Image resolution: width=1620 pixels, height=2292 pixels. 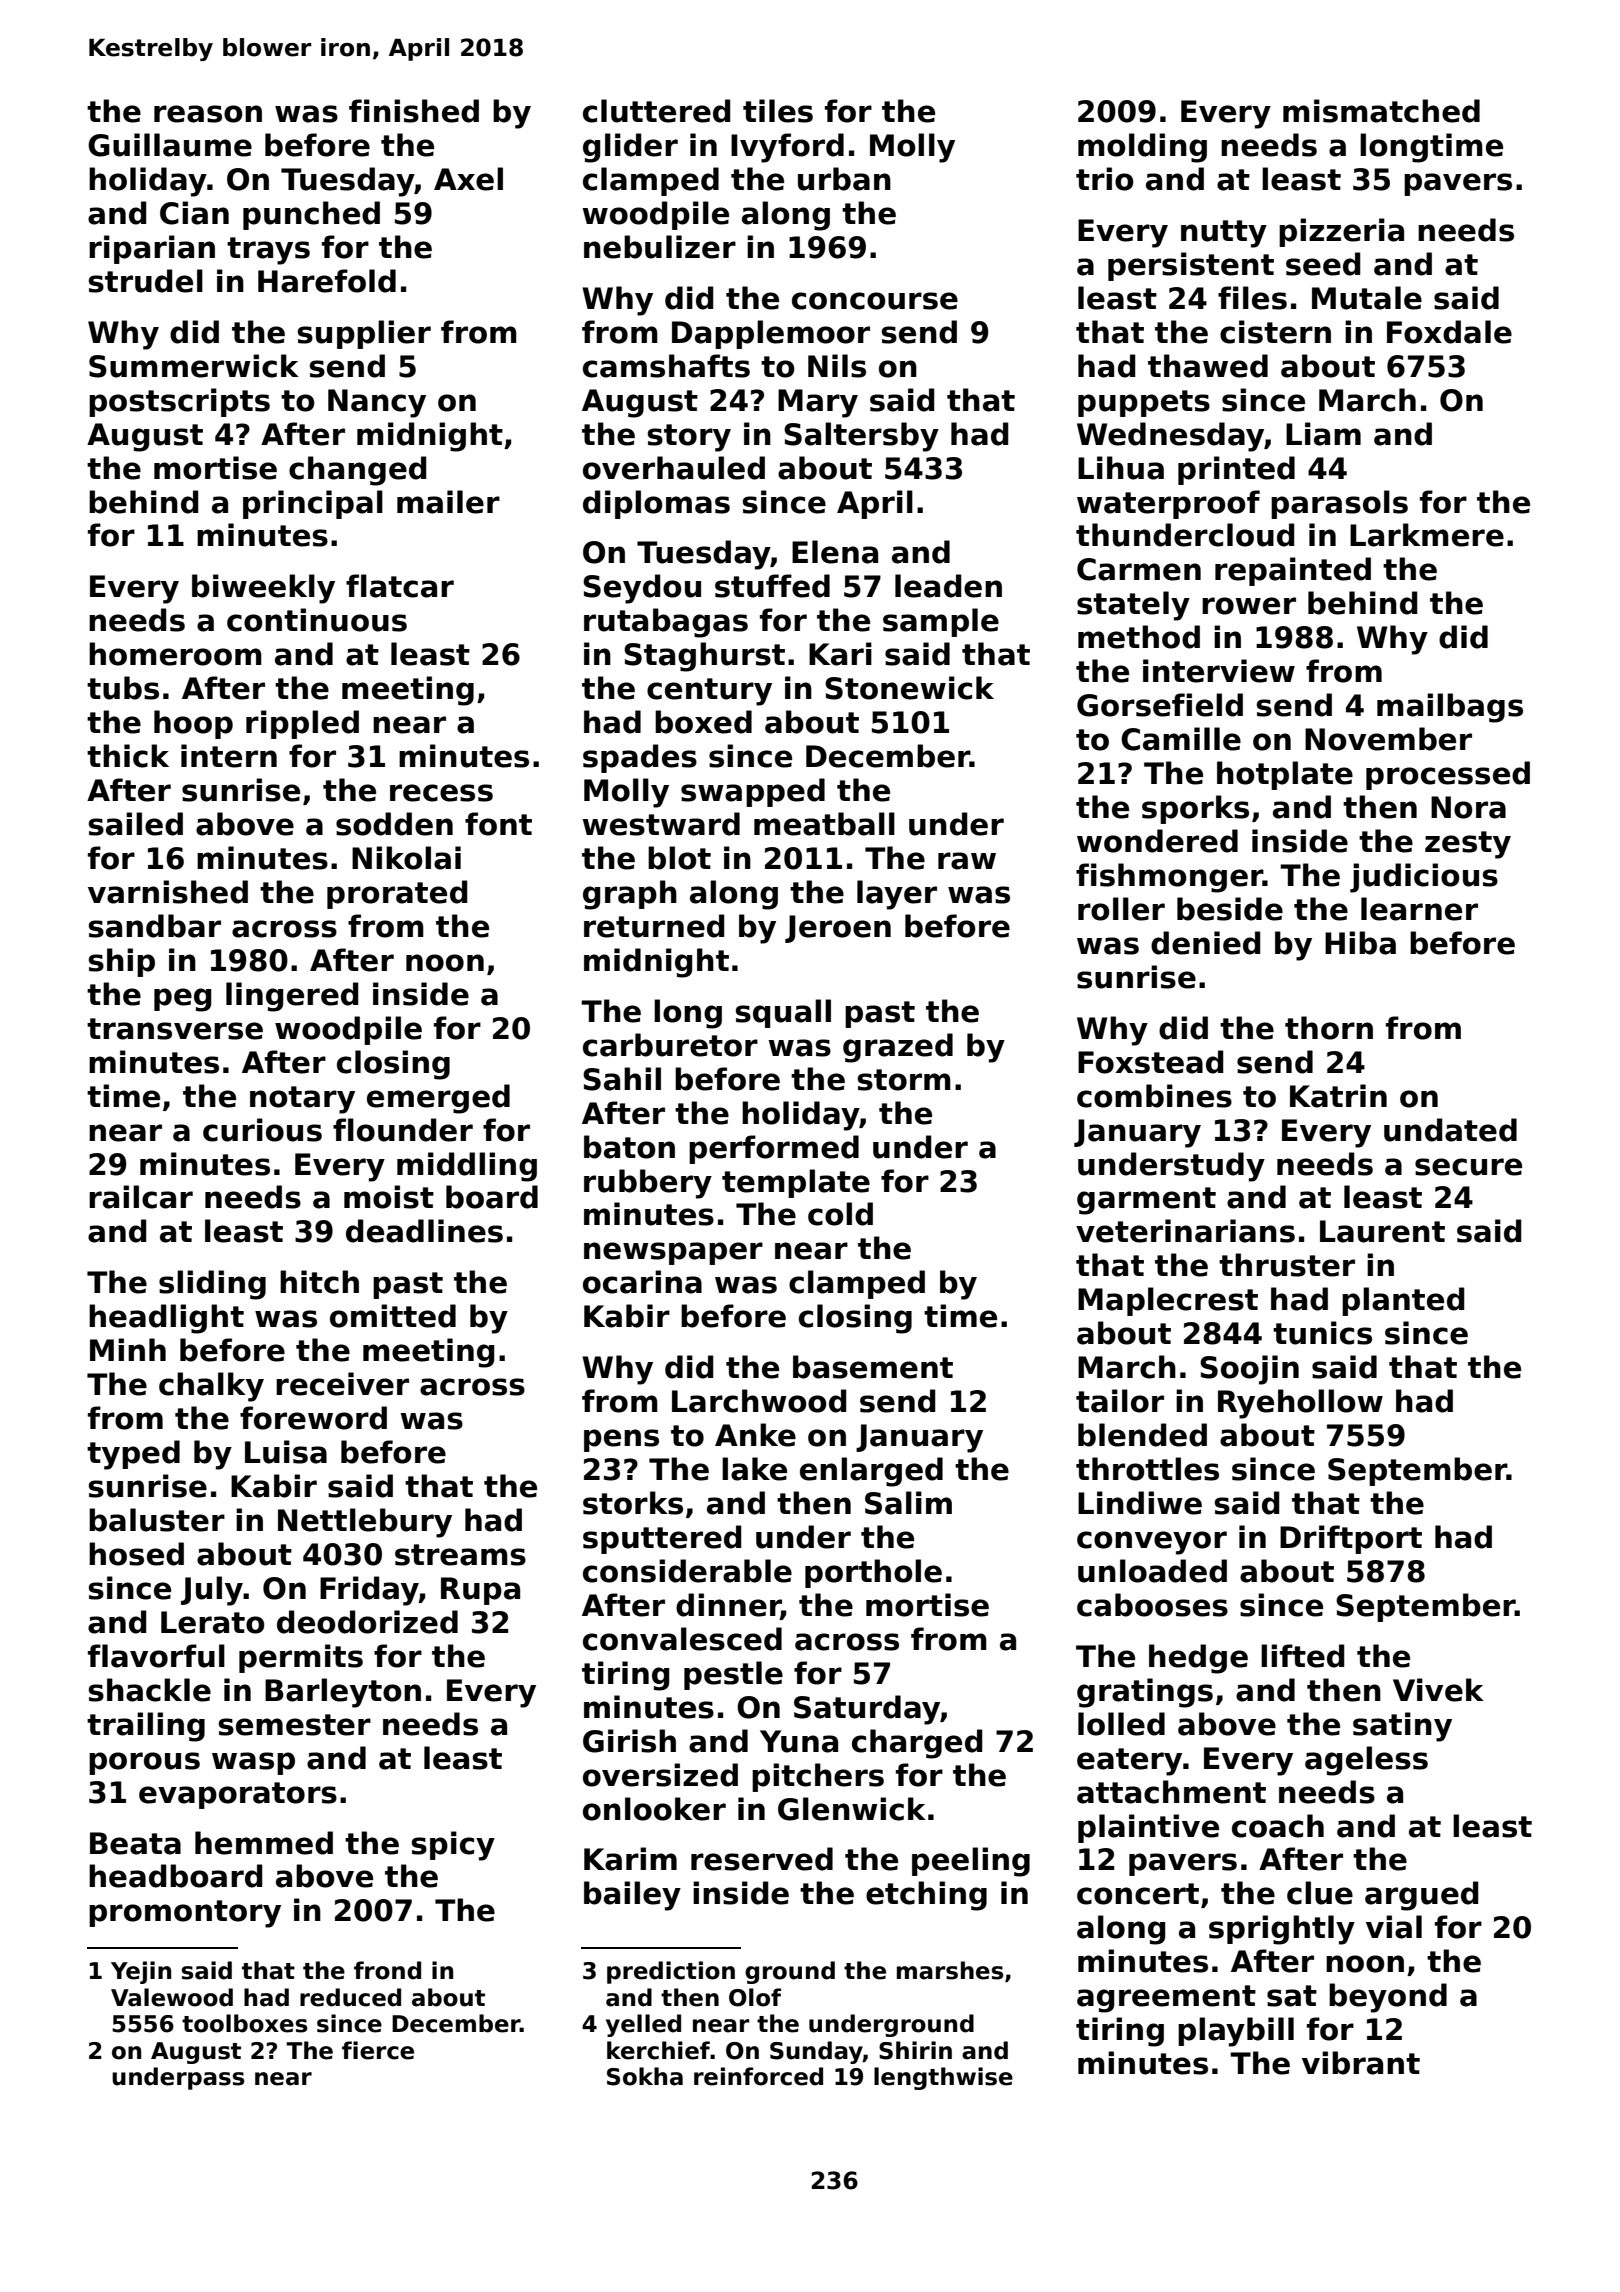 What do you see at coordinates (295, 1725) in the screenshot?
I see `semester` at bounding box center [295, 1725].
